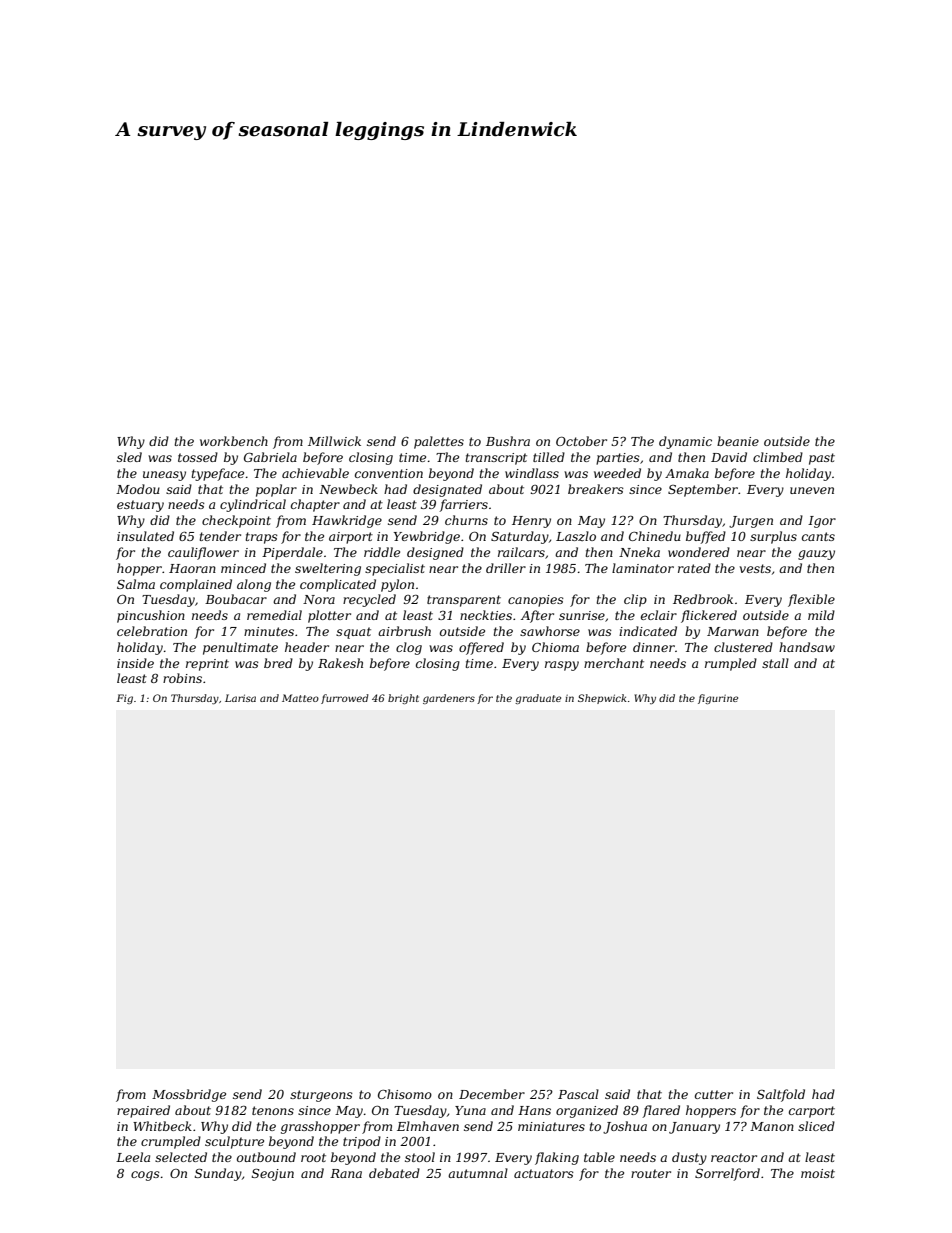  What do you see at coordinates (718, 699) in the document?
I see `figurine` at bounding box center [718, 699].
